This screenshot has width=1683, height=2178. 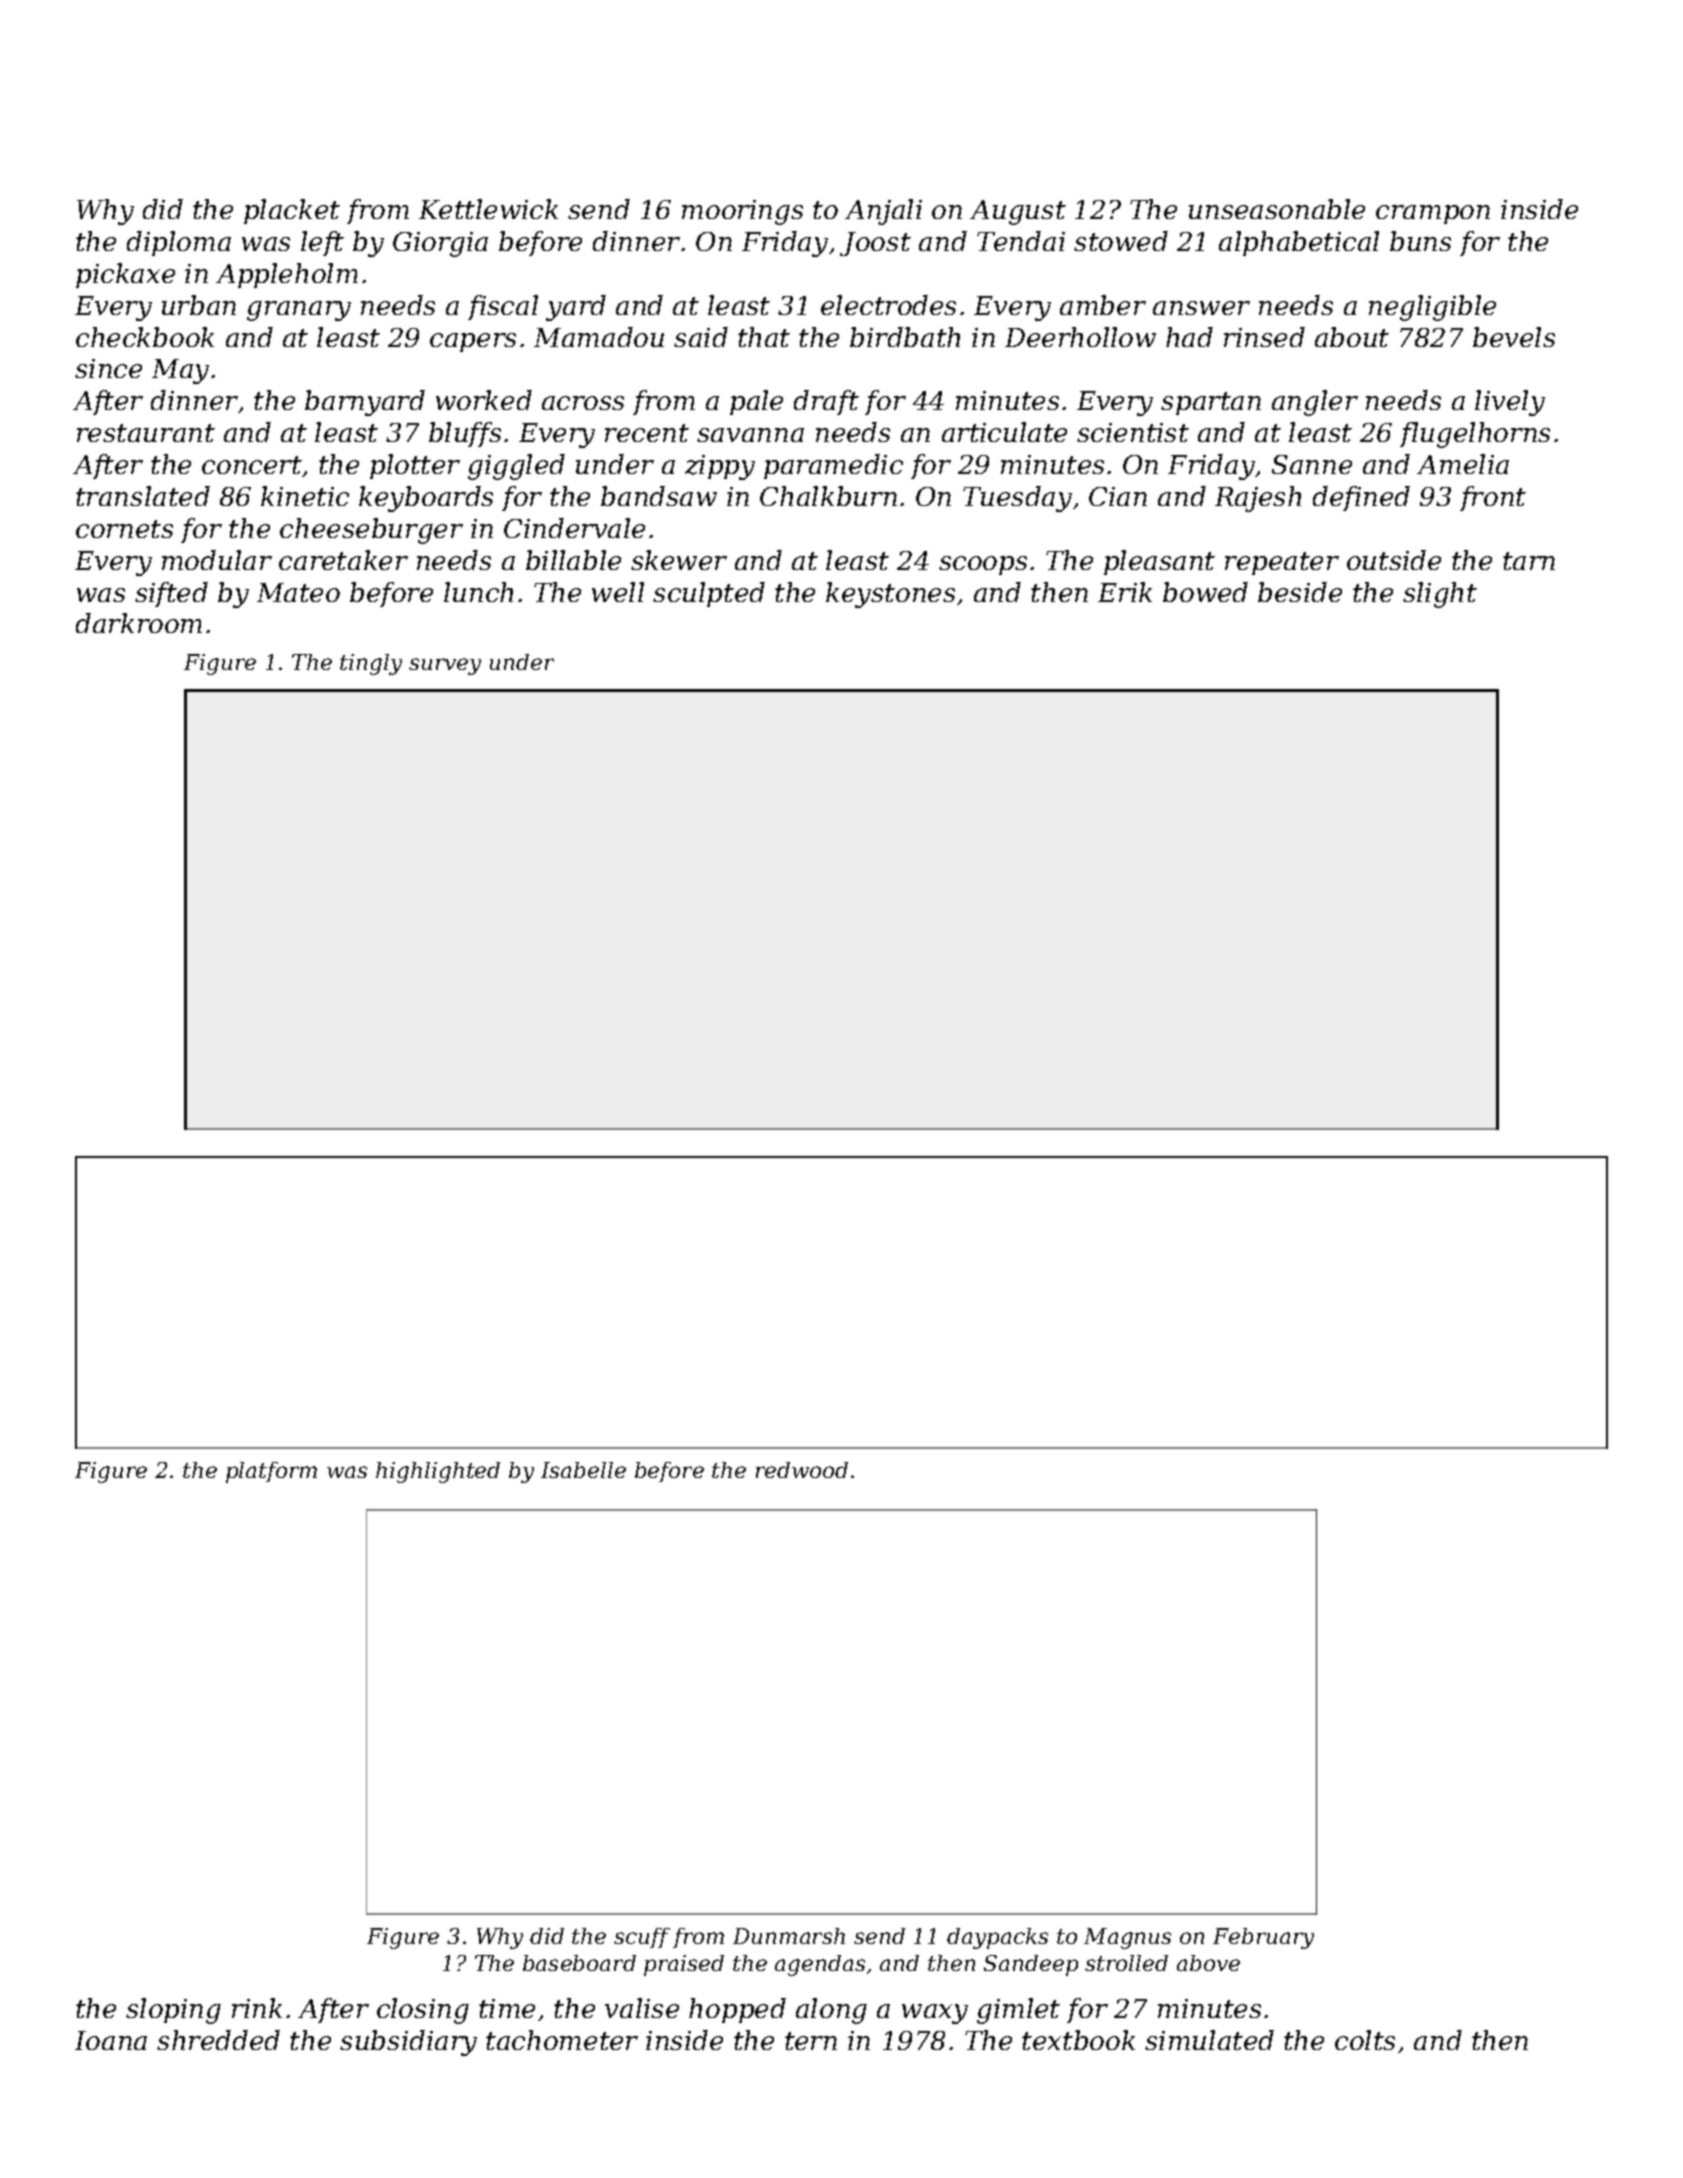 What do you see at coordinates (583, 403) in the screenshot?
I see `across` at bounding box center [583, 403].
